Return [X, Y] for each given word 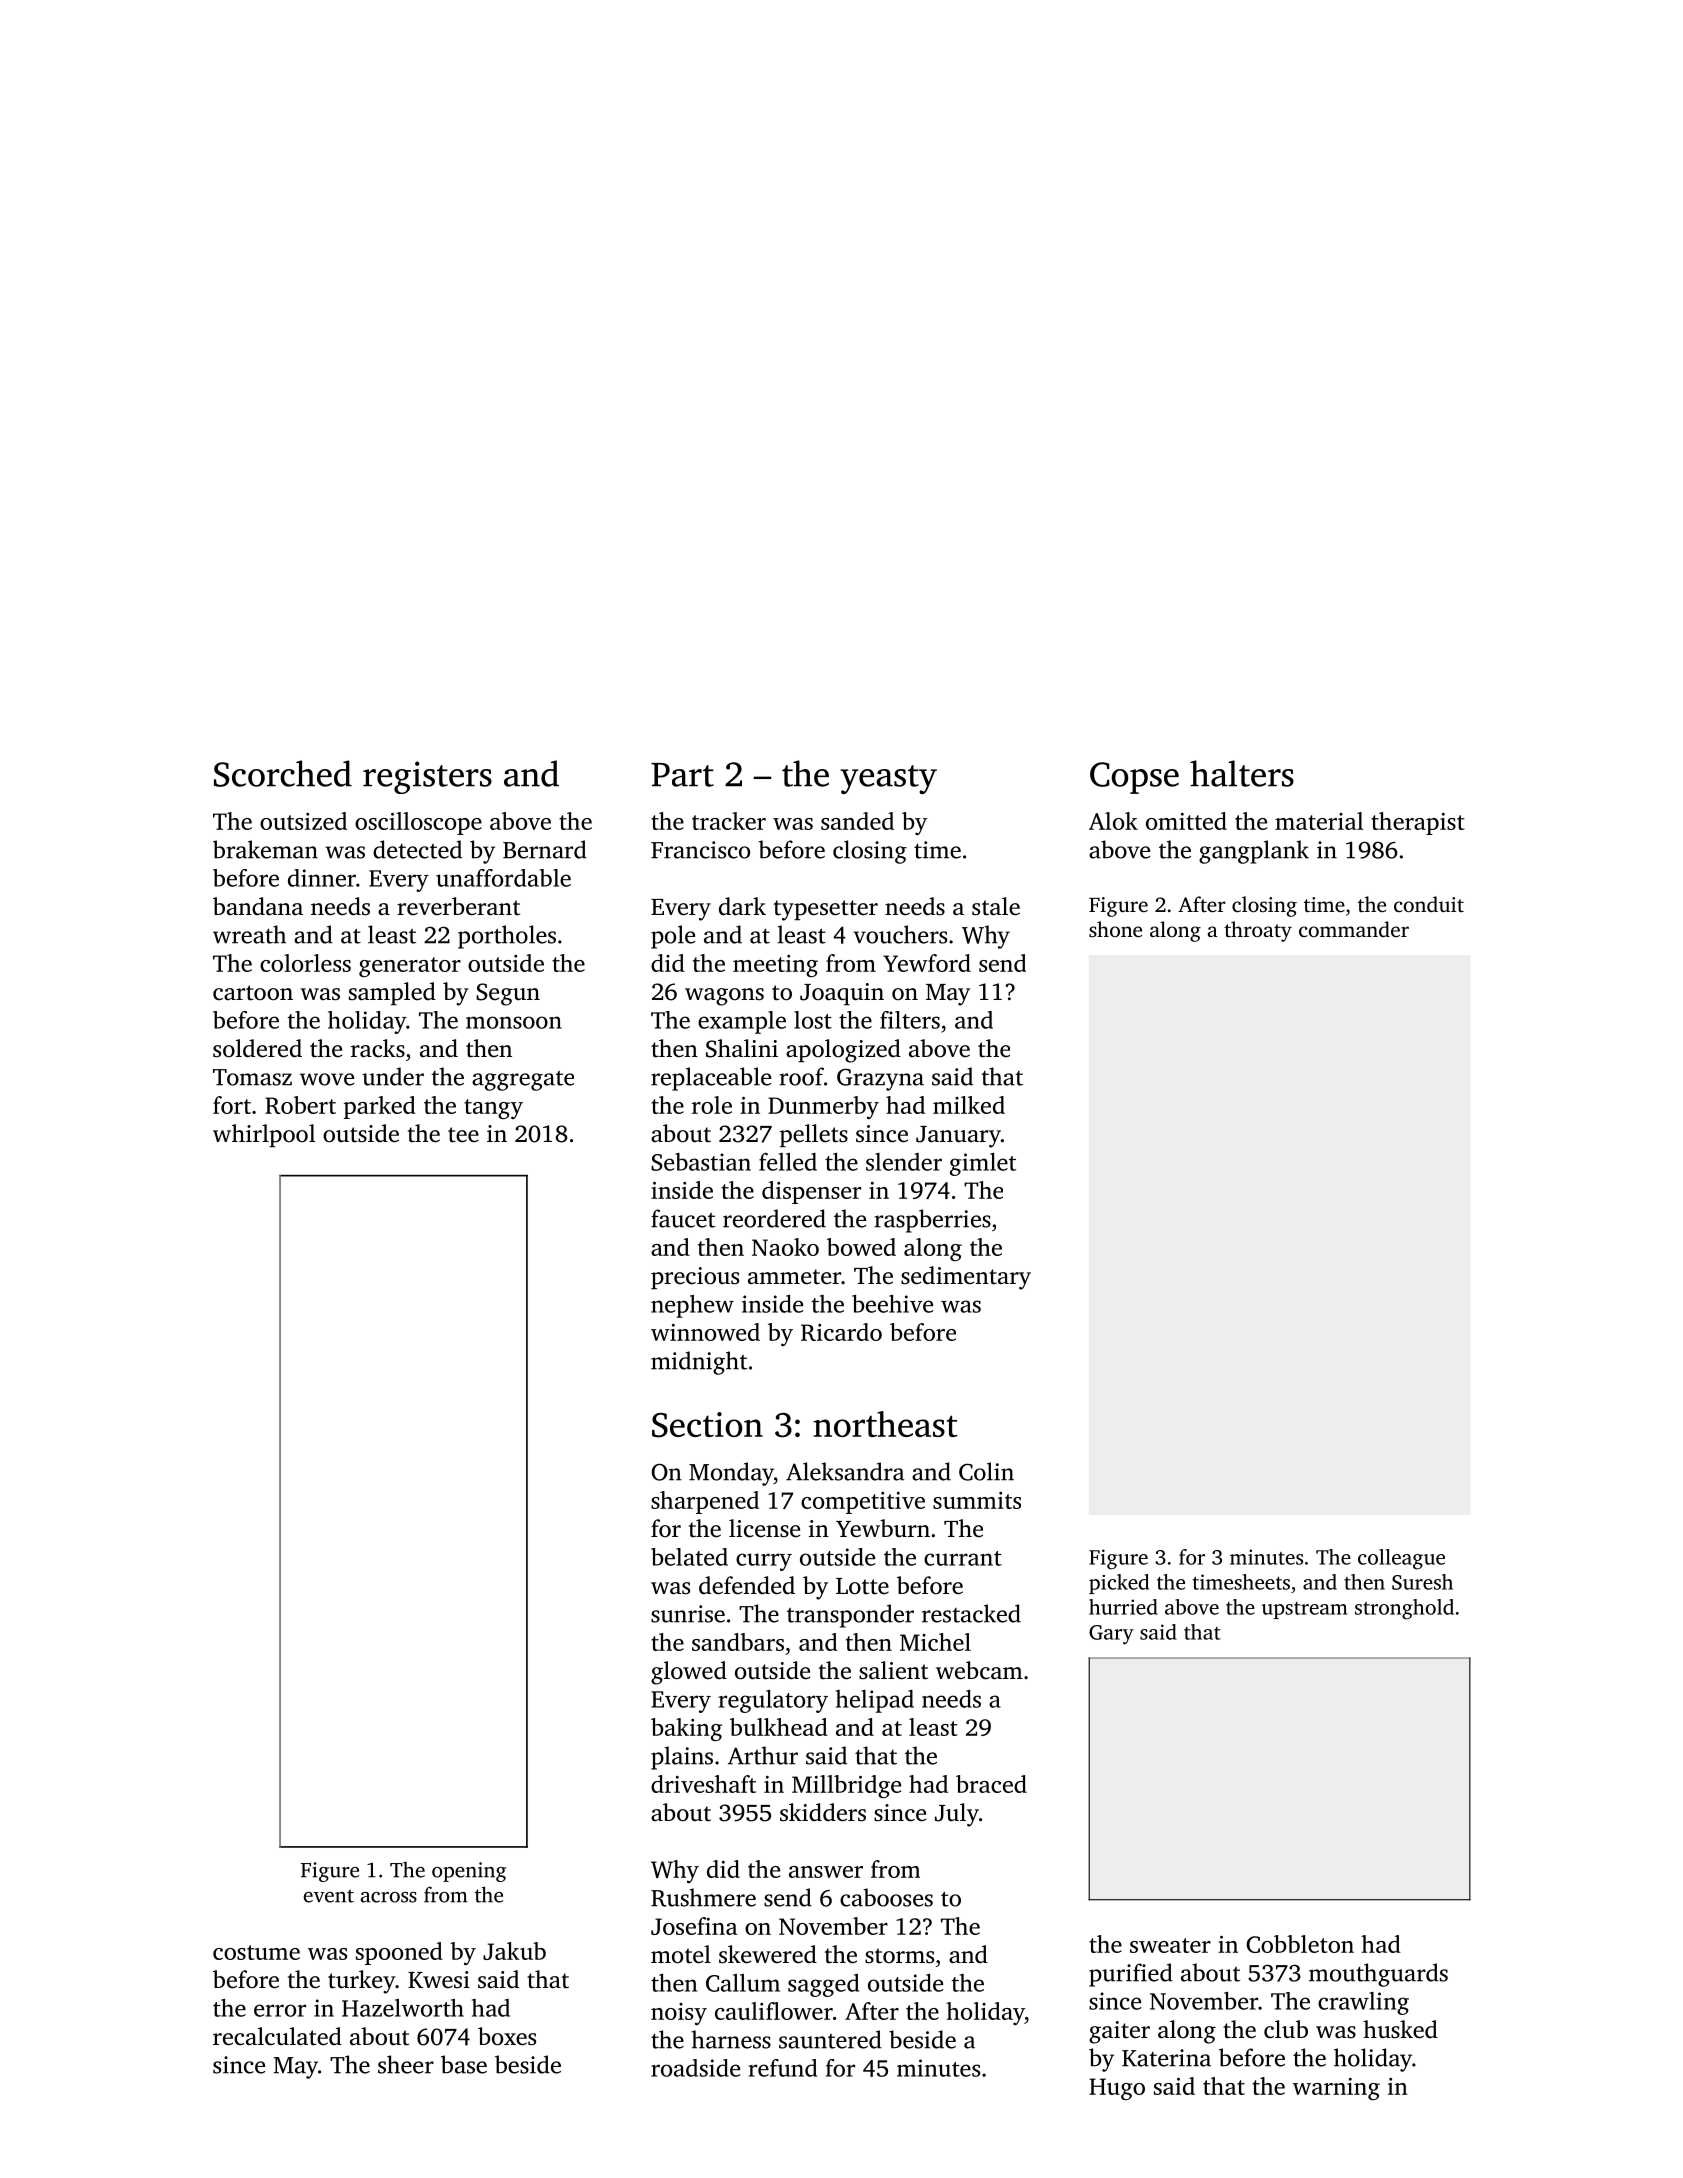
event [329, 1896]
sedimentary [966, 1278]
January [958, 1137]
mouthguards [1378, 1975]
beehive [892, 1304]
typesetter [826, 910]
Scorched [283, 773]
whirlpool [264, 1135]
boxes [507, 2036]
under [393, 1076]
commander [1354, 929]
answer [826, 1872]
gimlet [983, 1164]
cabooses [886, 1897]
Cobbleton [1300, 1944]
